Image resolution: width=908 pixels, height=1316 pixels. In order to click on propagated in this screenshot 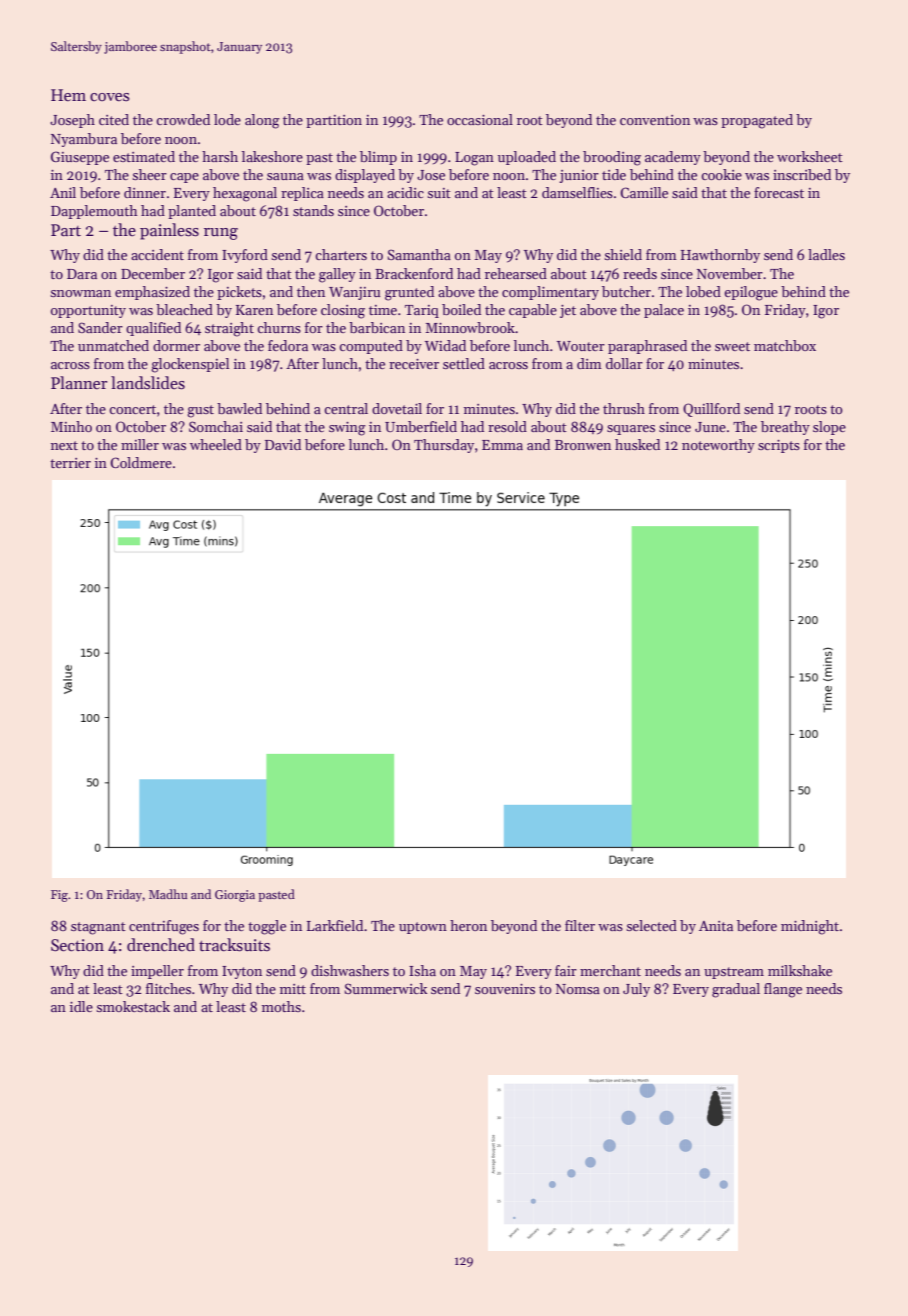, I will do `click(757, 121)`.
